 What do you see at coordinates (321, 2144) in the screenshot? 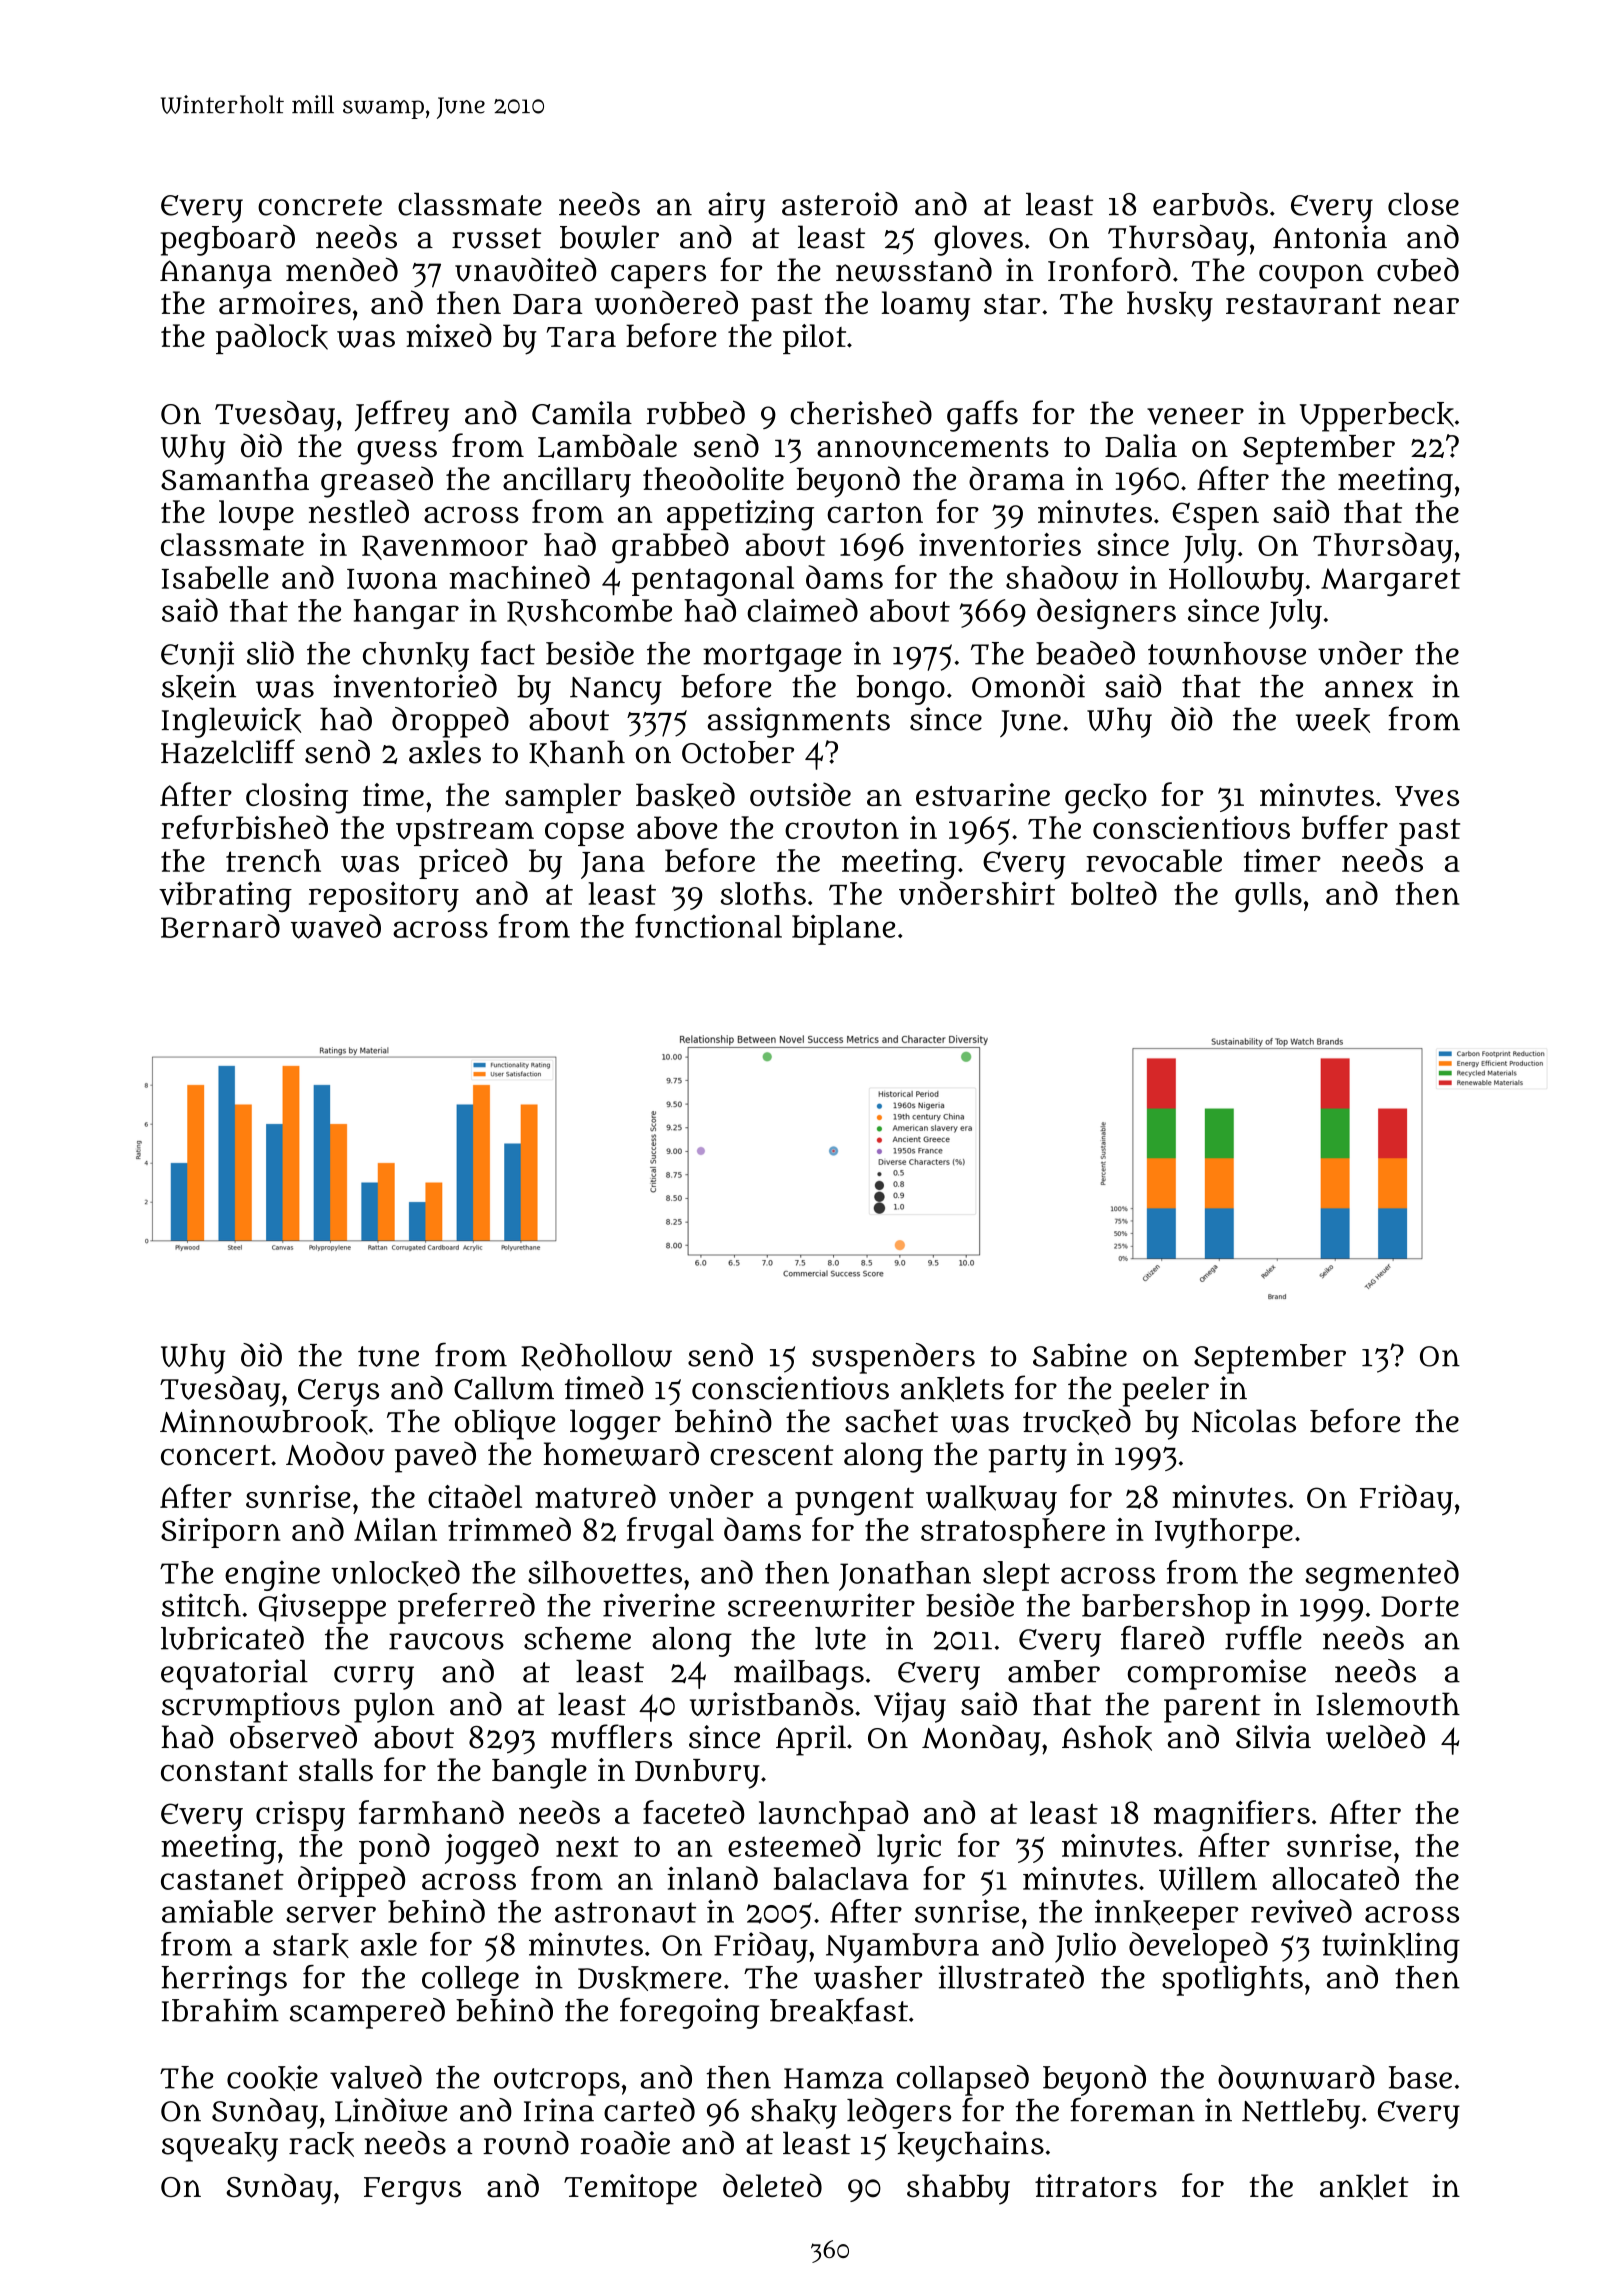
I see `rack` at bounding box center [321, 2144].
